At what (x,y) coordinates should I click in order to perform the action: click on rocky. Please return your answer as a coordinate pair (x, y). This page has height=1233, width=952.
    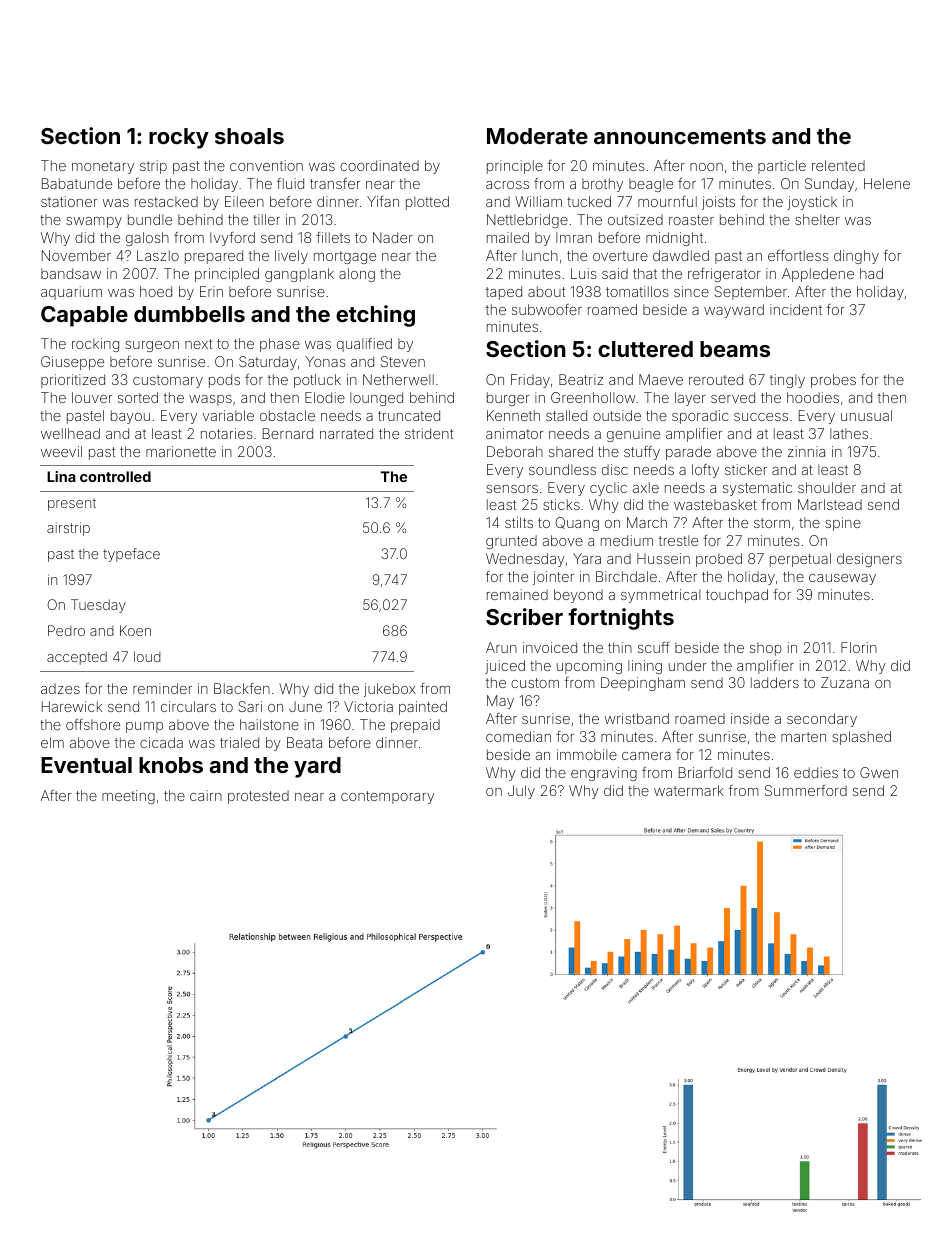
    Looking at the image, I should click on (179, 138).
